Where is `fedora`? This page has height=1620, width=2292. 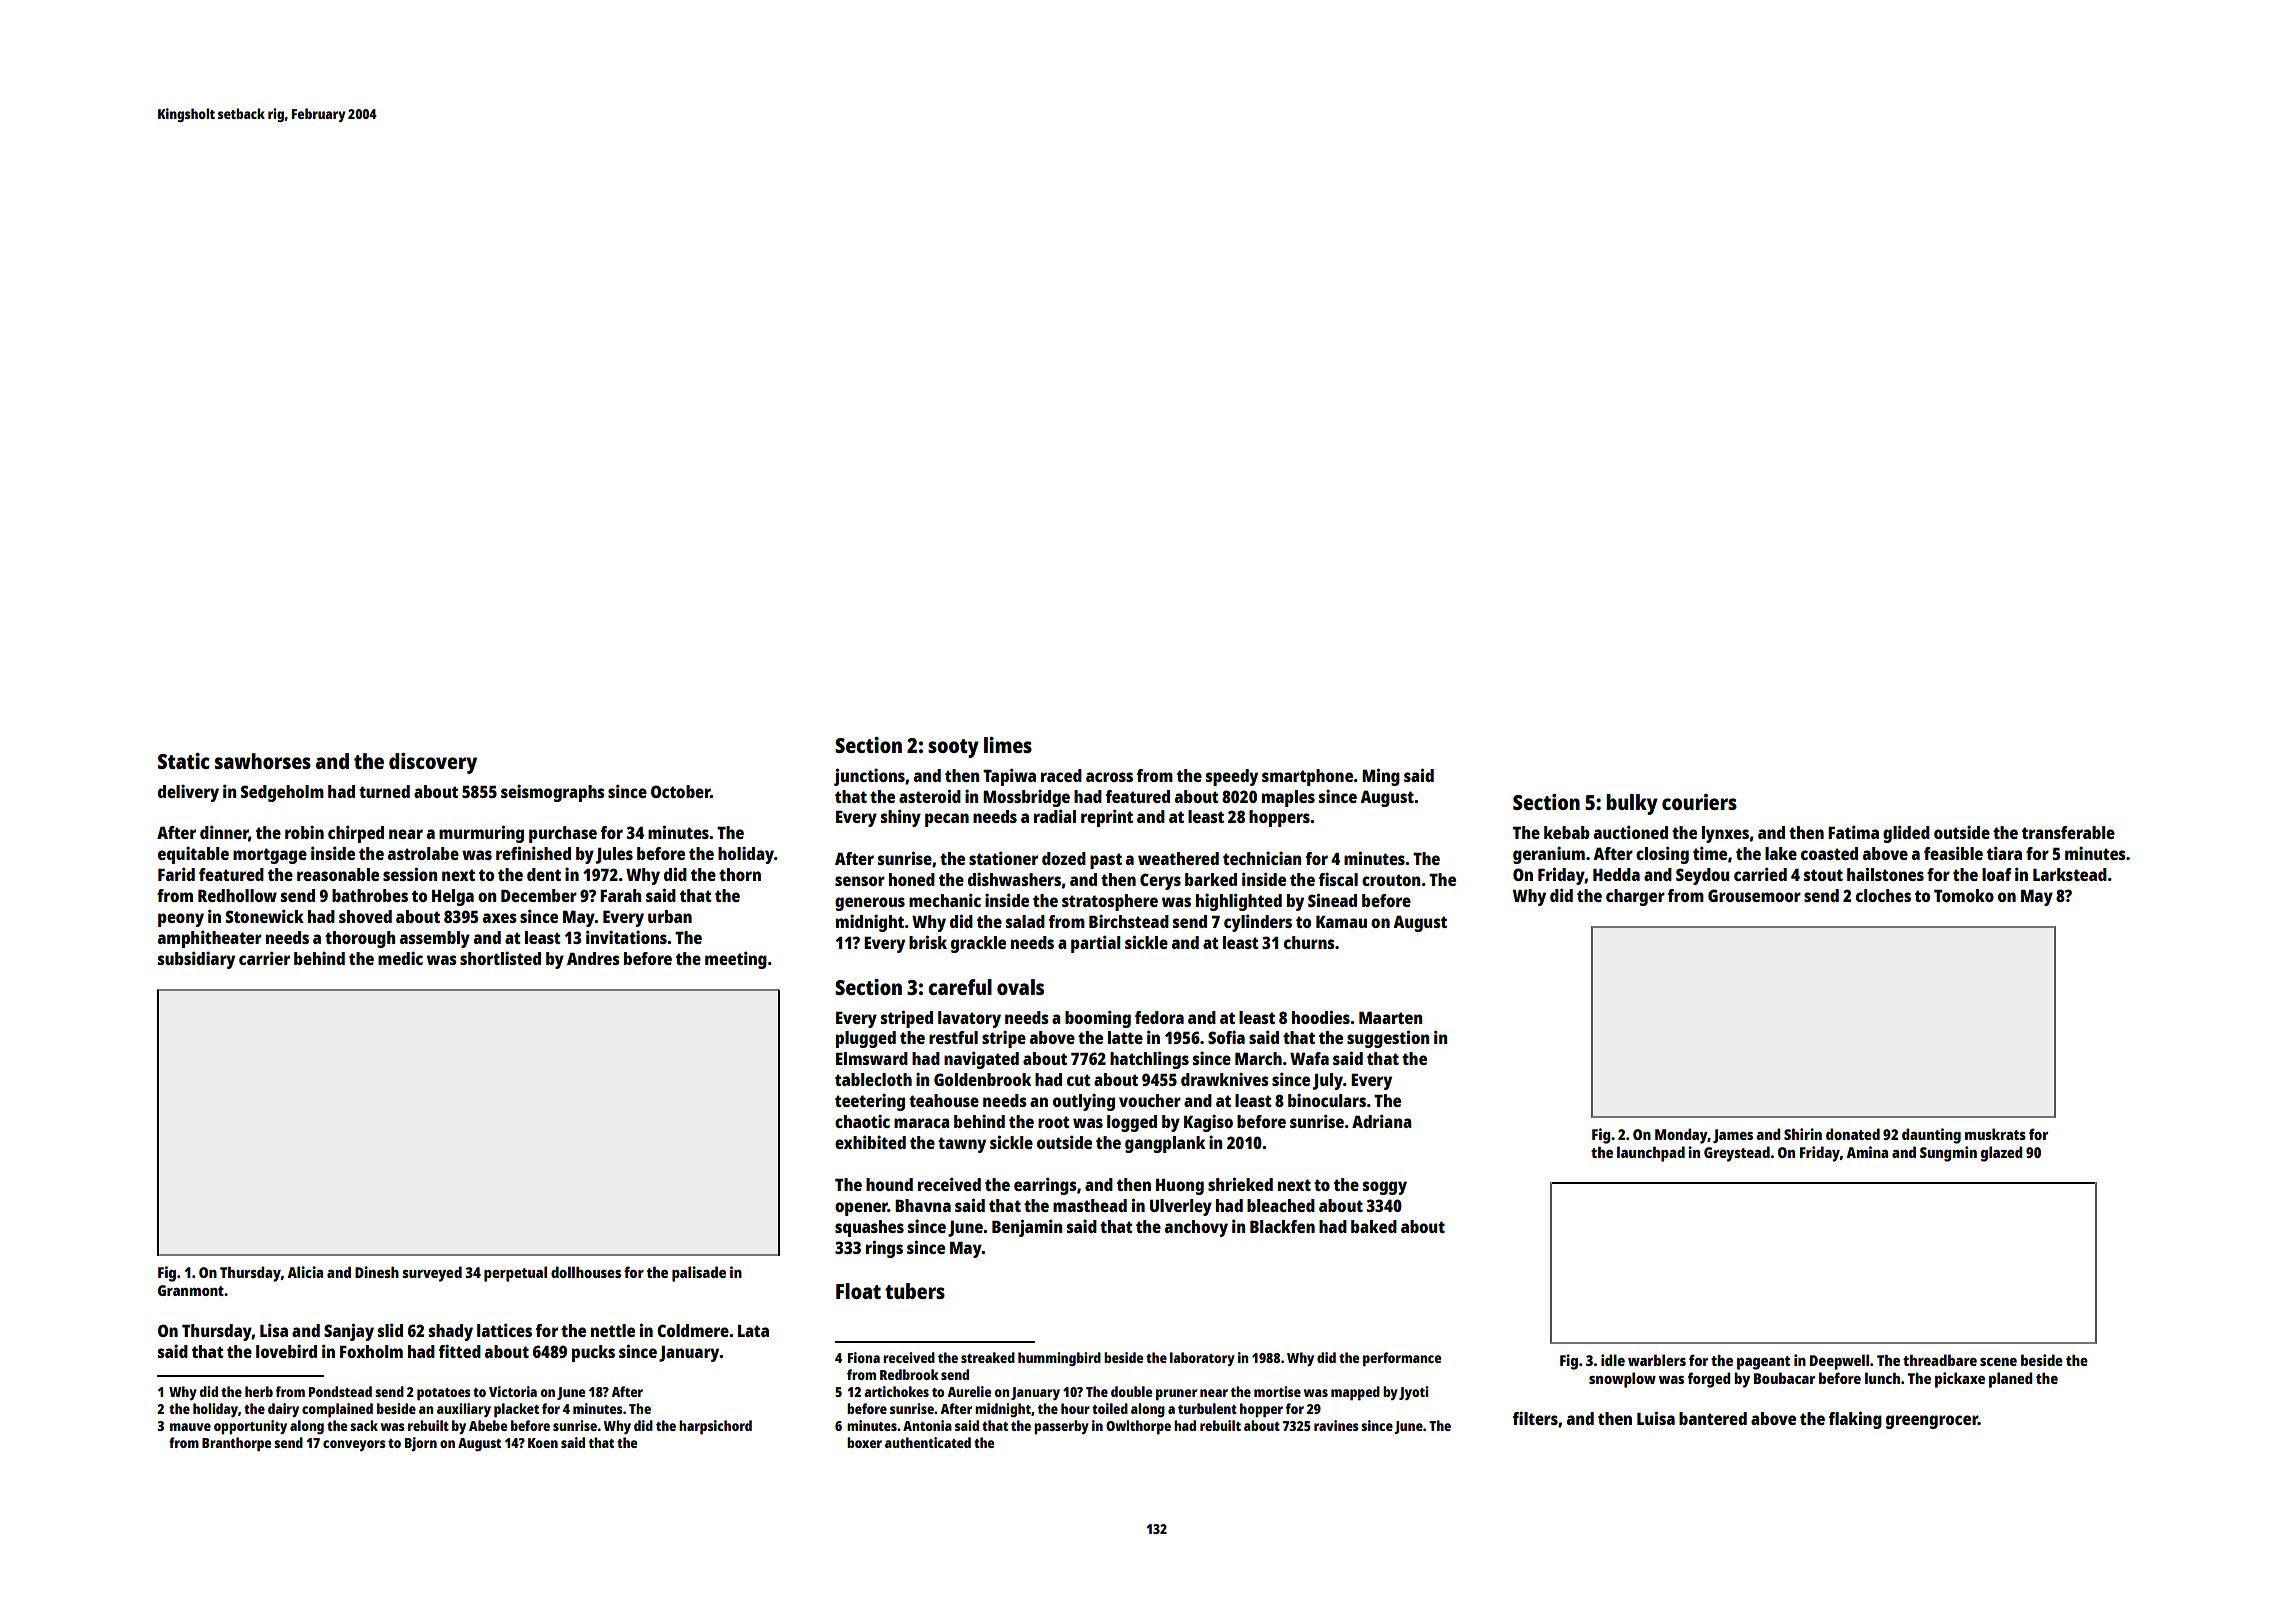 fedora is located at coordinates (1159, 1017).
